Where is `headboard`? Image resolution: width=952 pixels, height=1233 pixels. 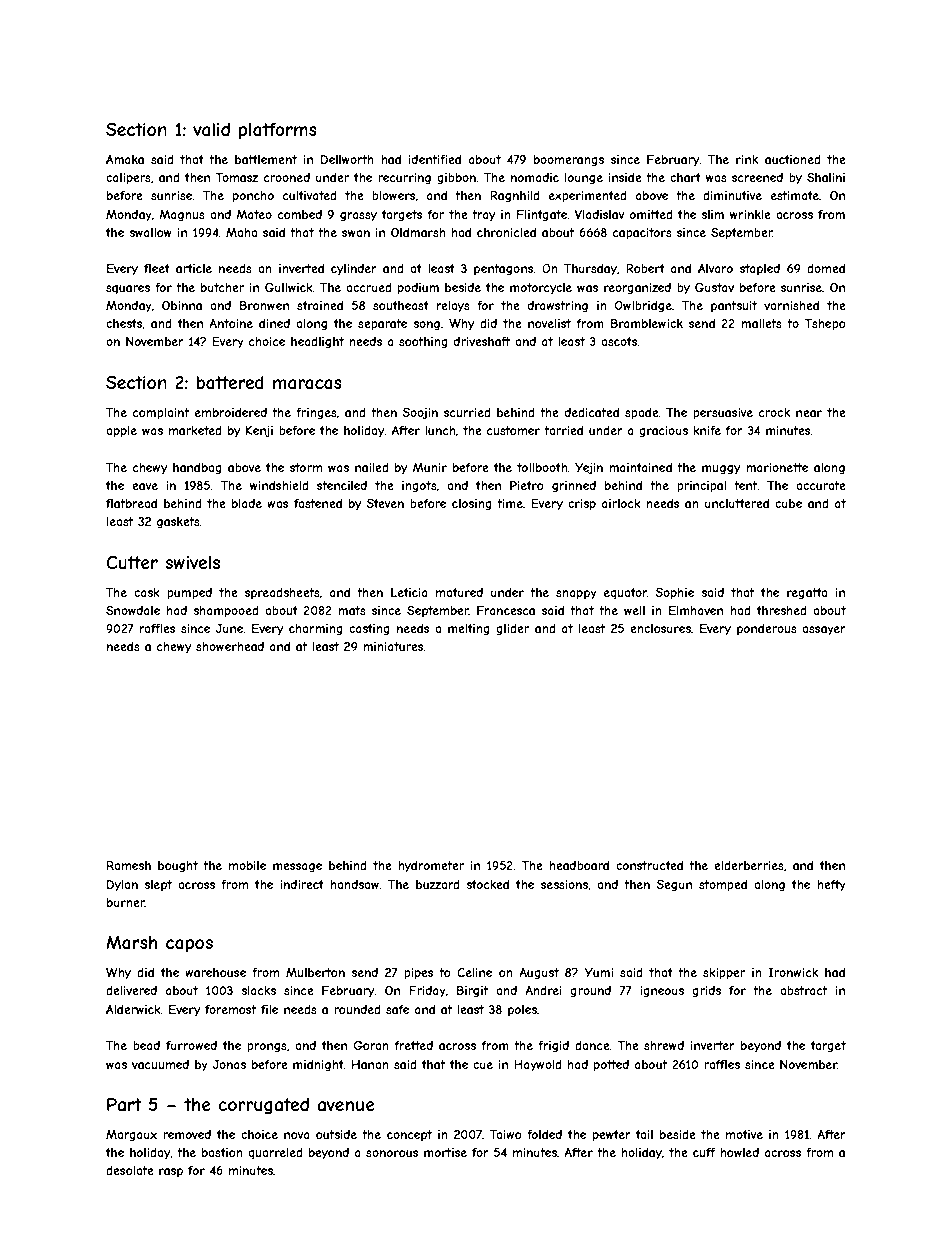 headboard is located at coordinates (579, 865).
